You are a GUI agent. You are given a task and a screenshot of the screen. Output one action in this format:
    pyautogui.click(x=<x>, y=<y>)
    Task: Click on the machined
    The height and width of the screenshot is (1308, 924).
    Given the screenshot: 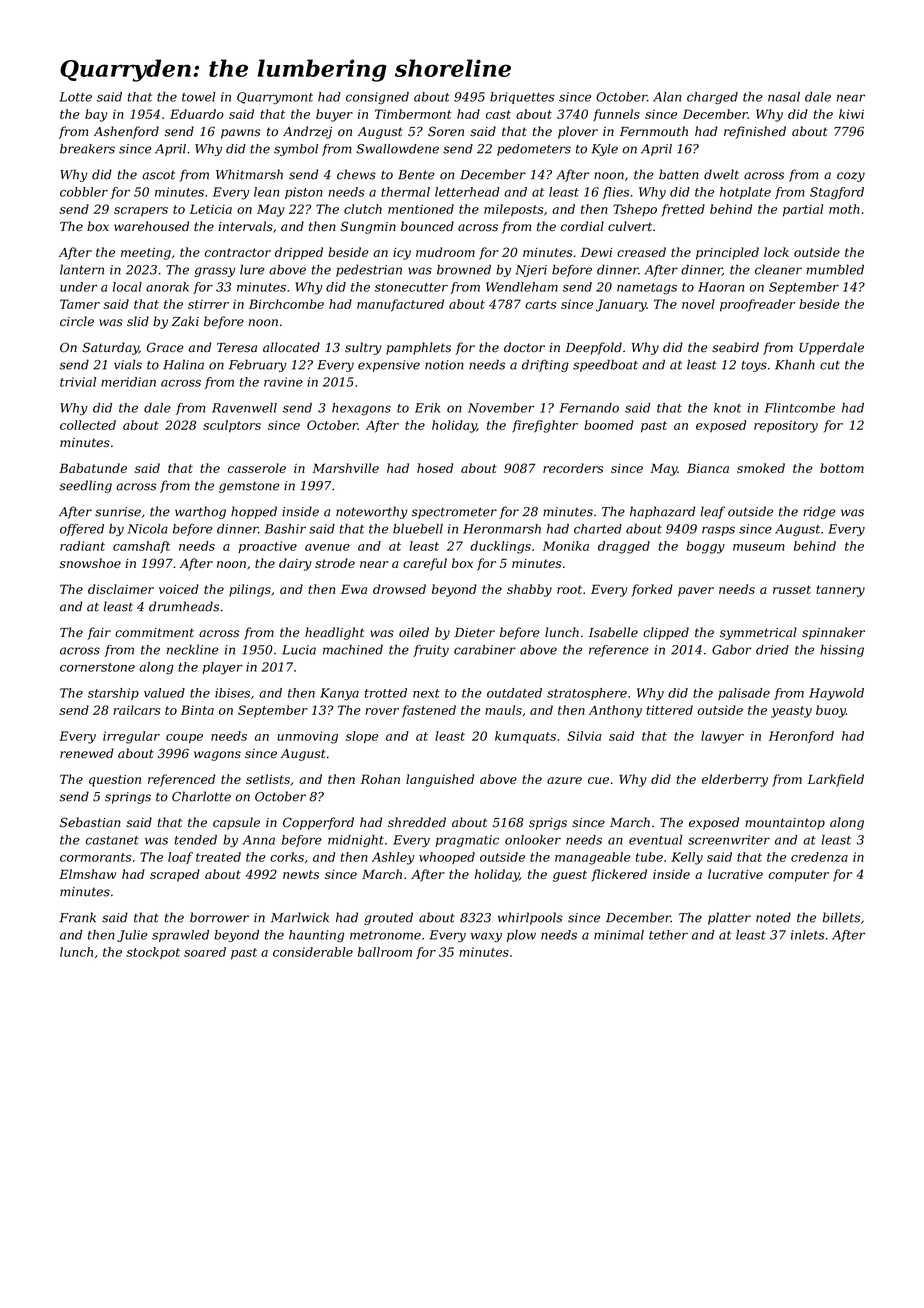 What is the action you would take?
    pyautogui.click(x=353, y=649)
